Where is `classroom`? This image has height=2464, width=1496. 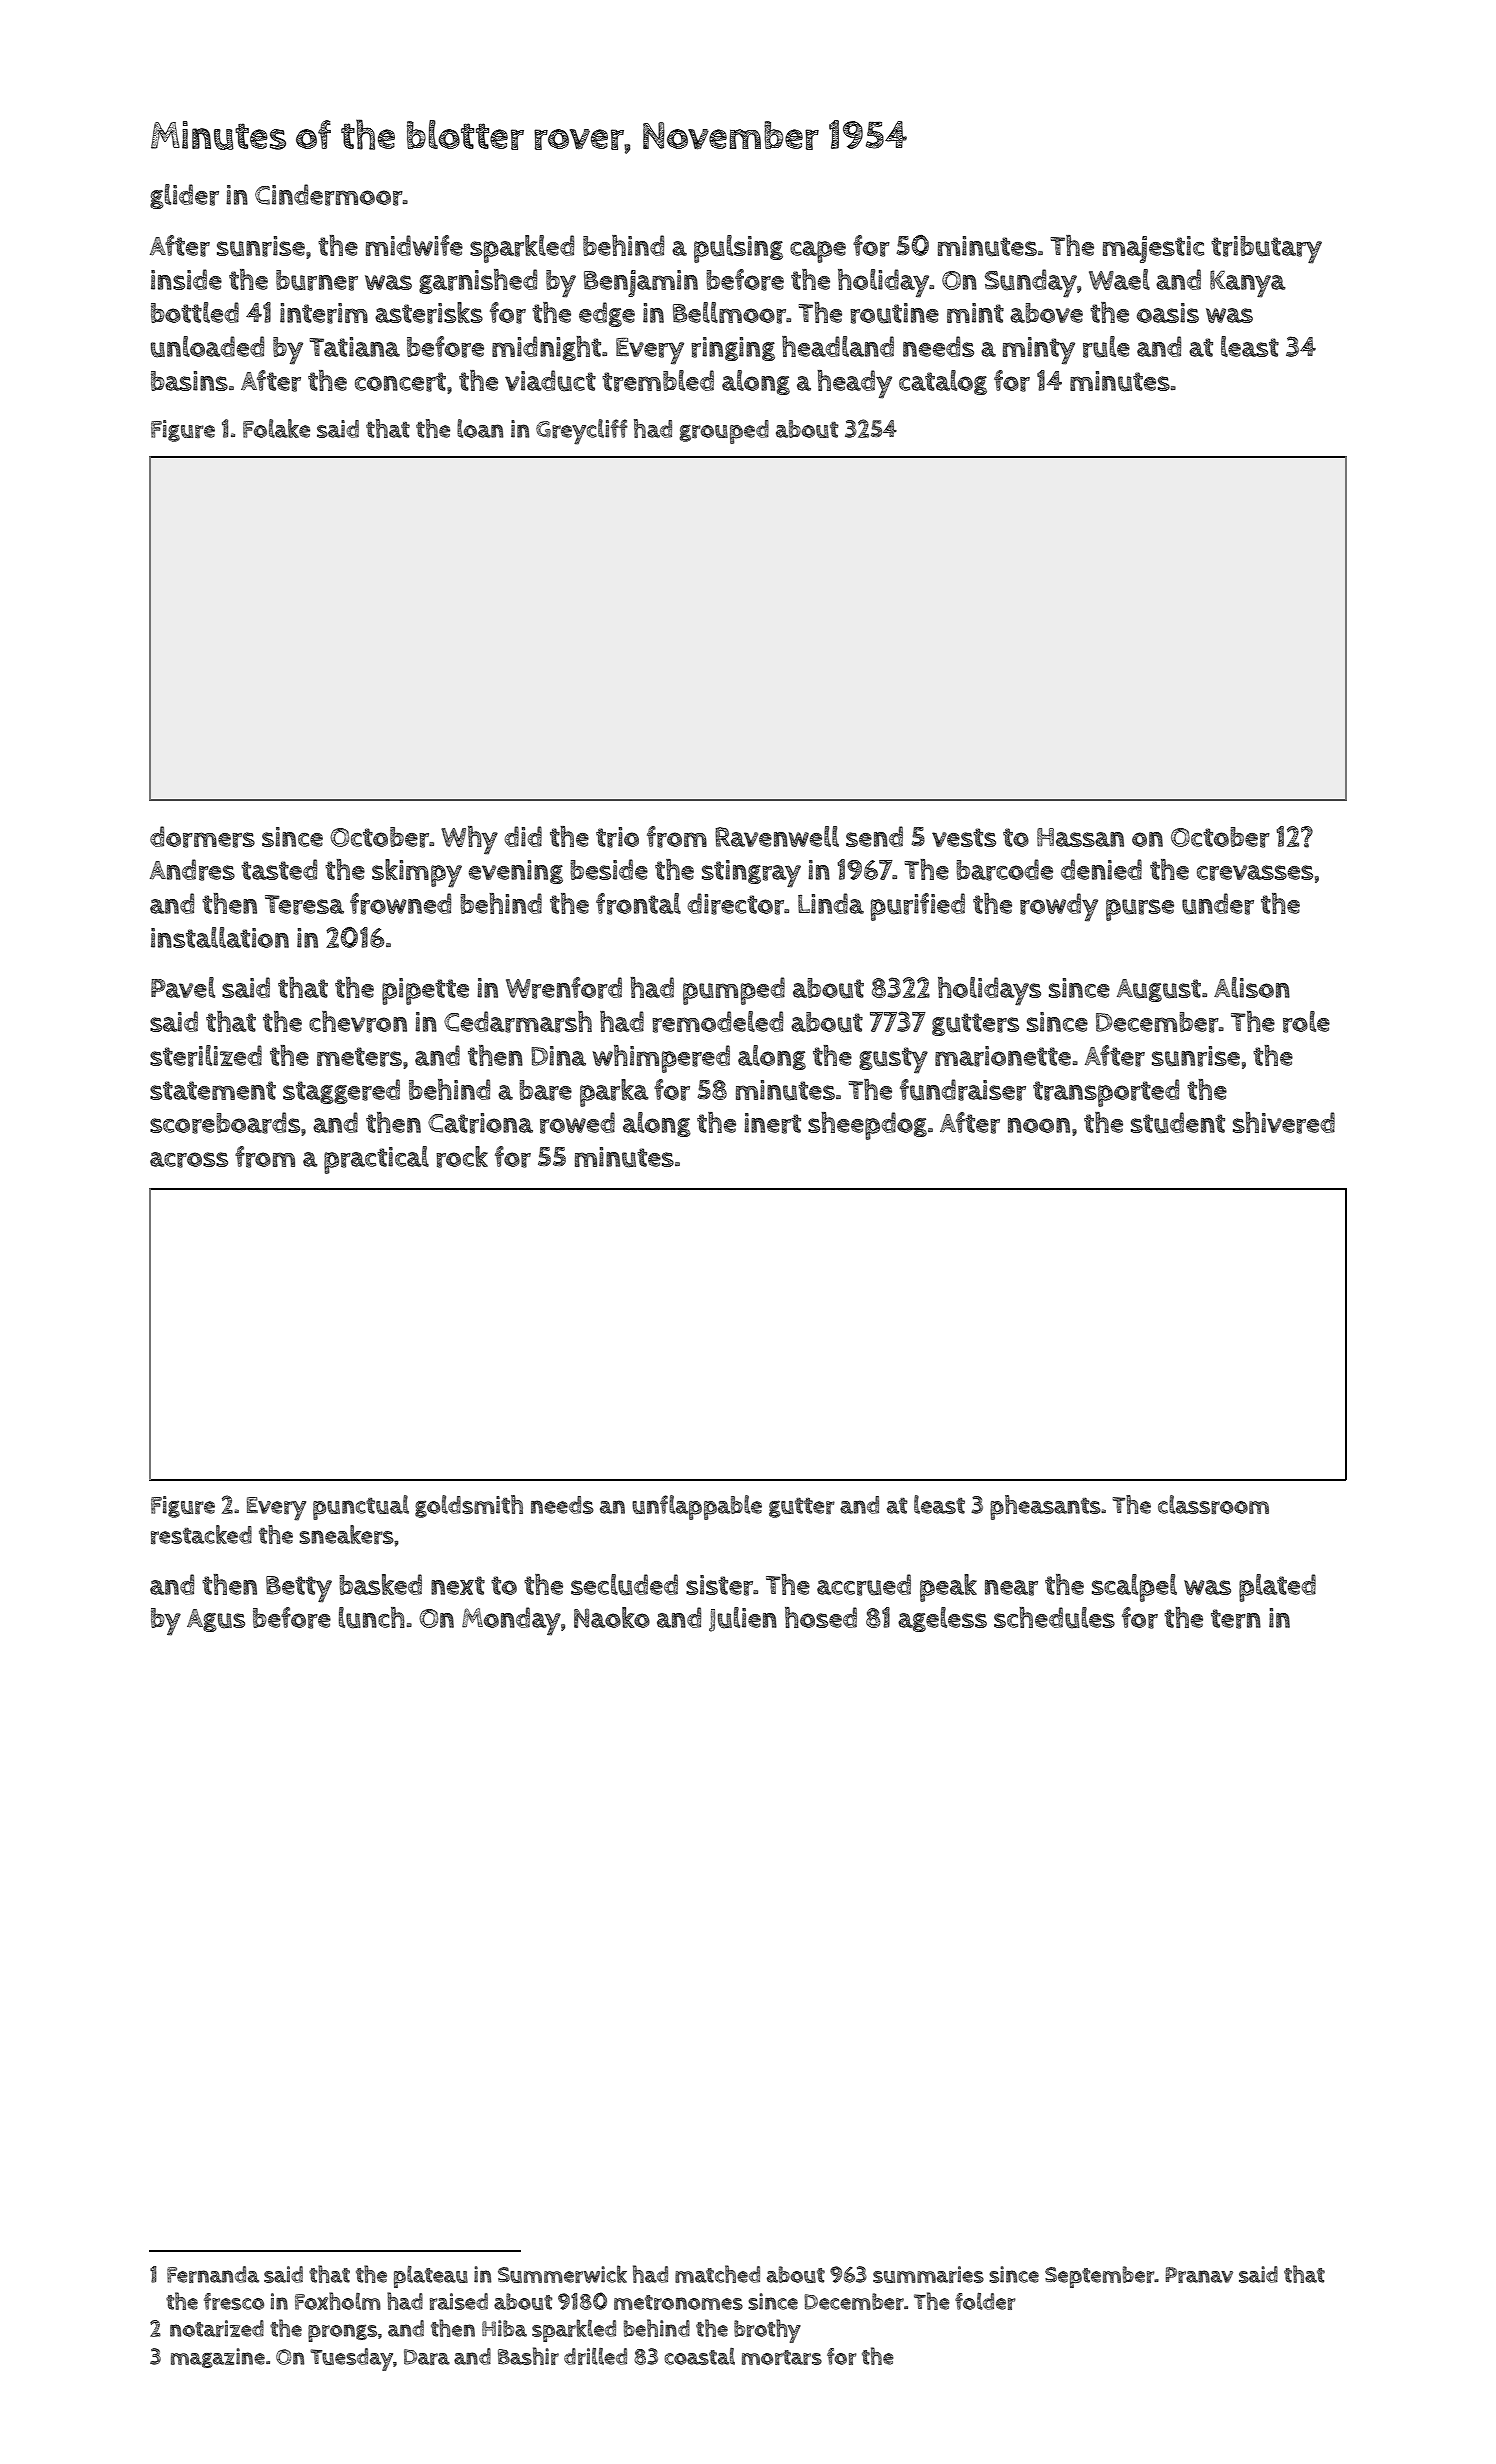
classroom is located at coordinates (1213, 1505).
